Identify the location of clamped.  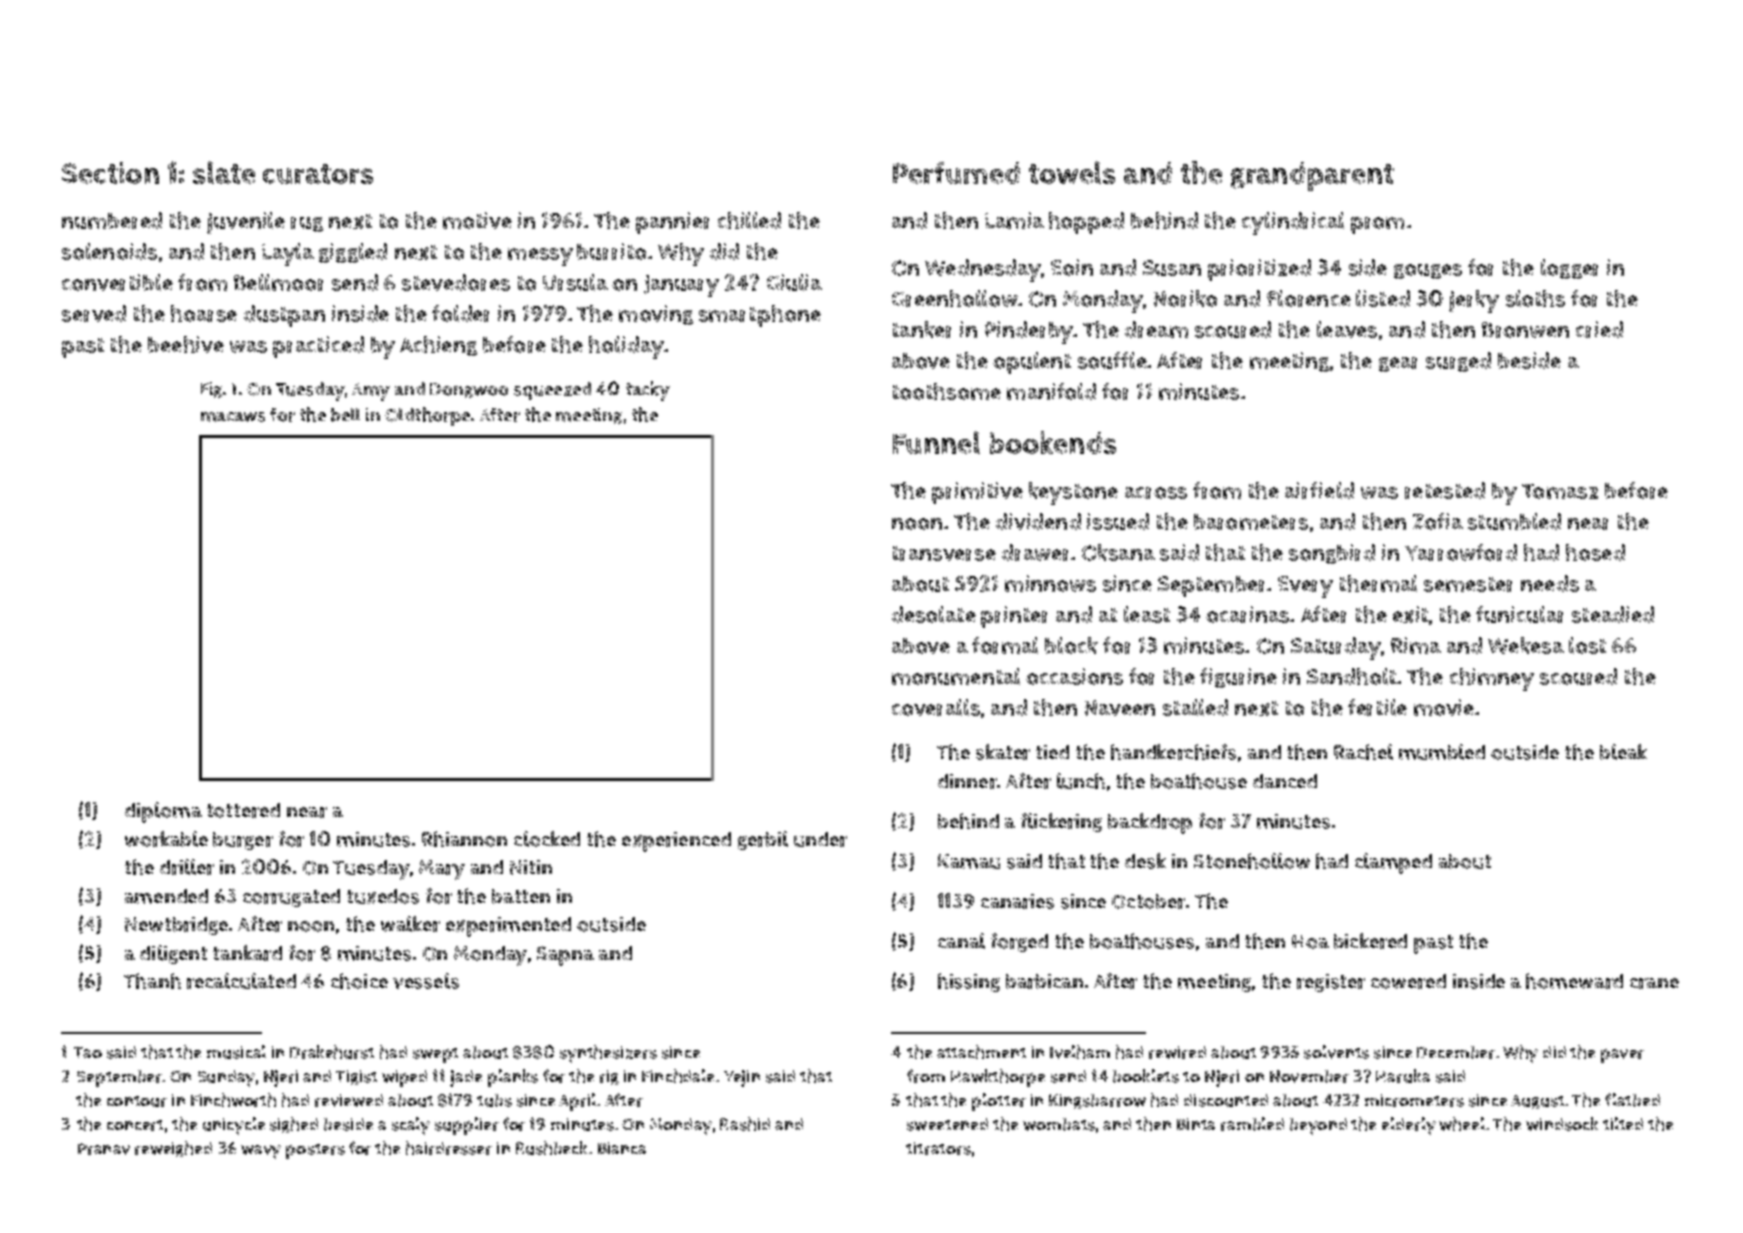
(1393, 863).
